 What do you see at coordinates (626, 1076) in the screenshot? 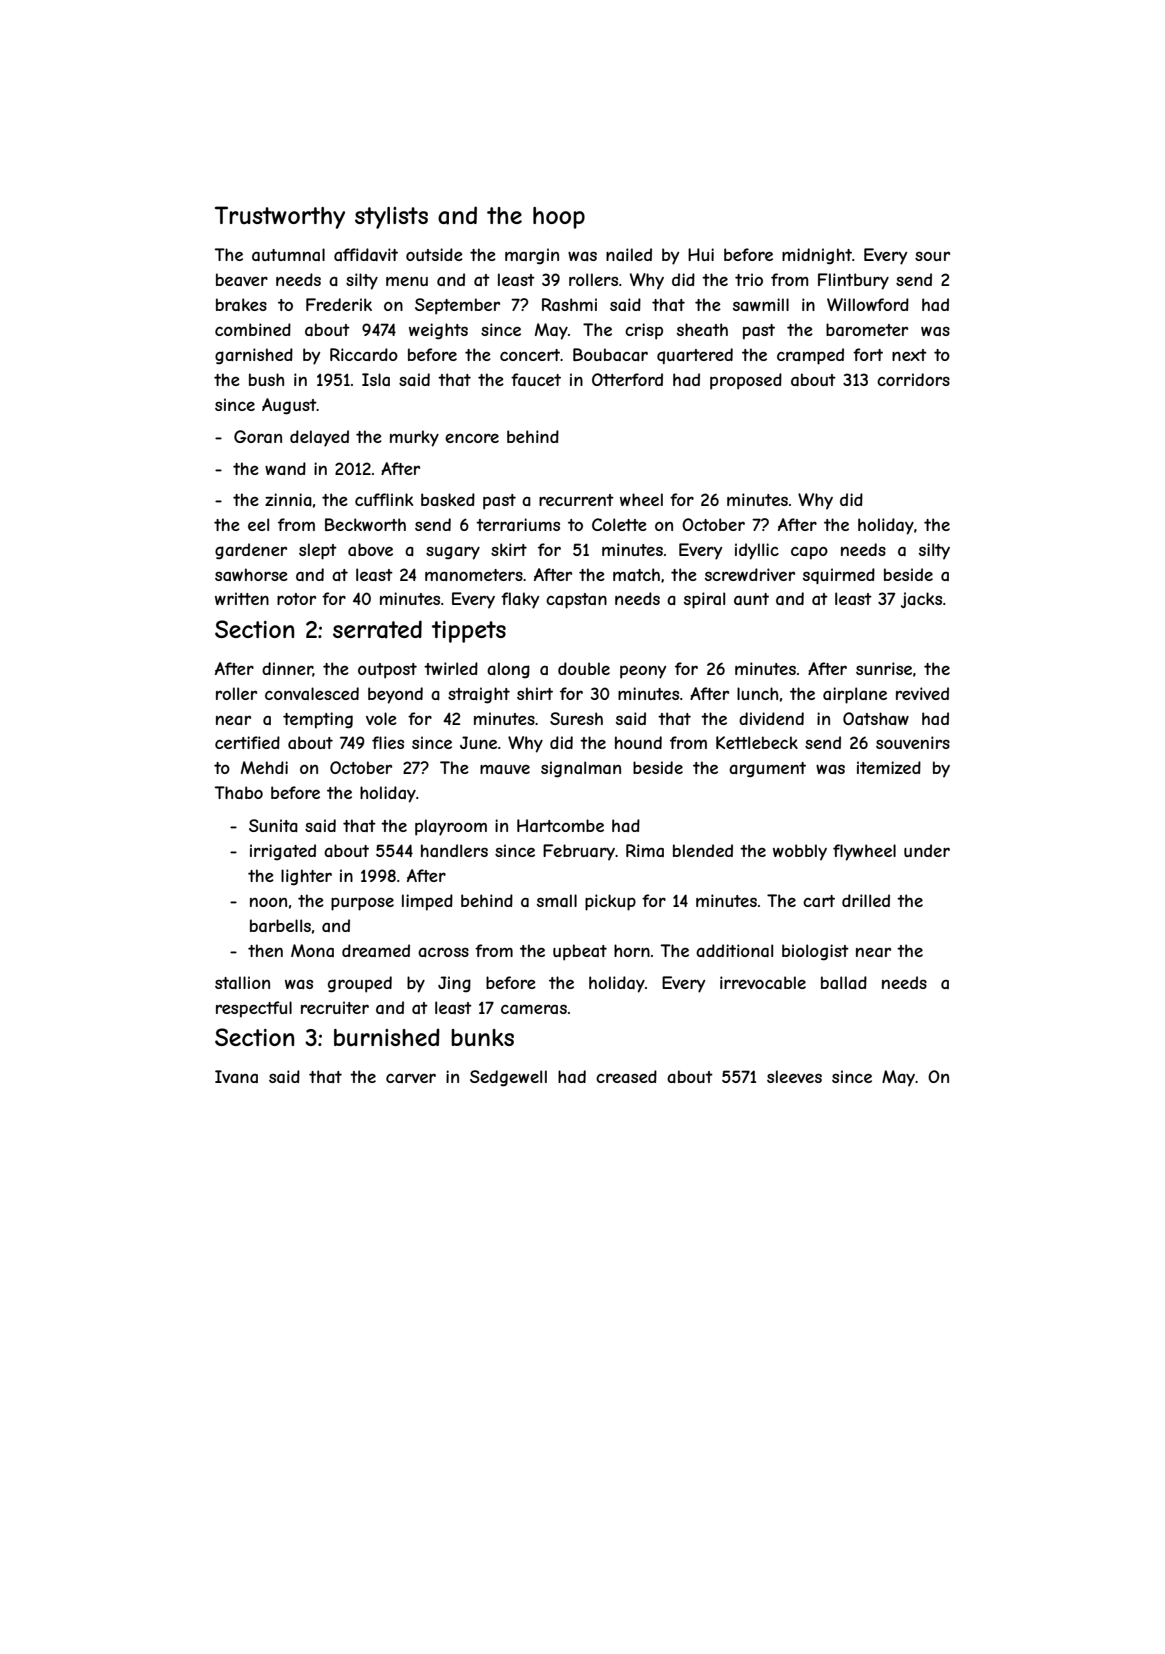
I see `creased` at bounding box center [626, 1076].
